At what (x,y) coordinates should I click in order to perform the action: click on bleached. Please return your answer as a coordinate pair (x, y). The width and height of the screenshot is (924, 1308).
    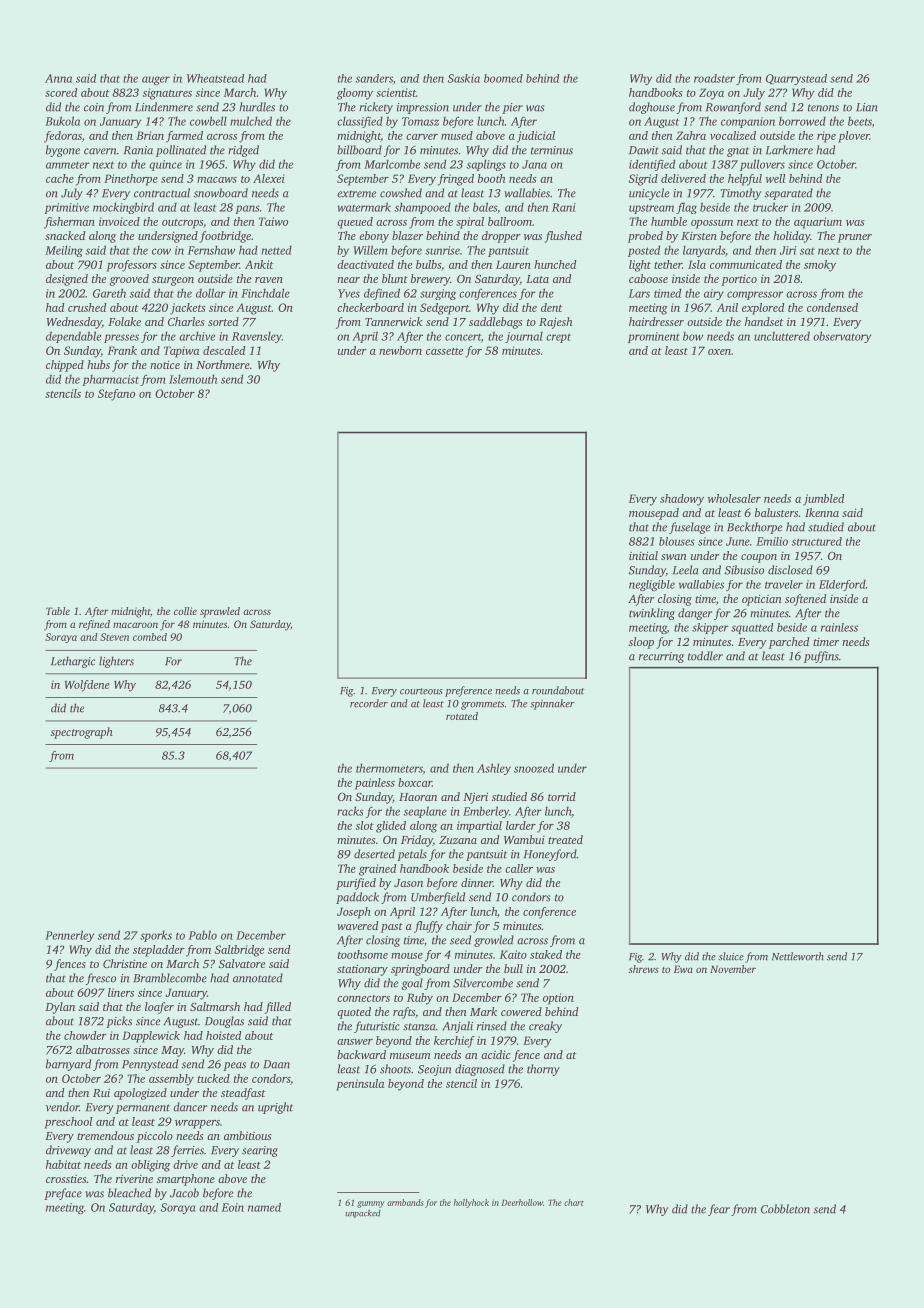
    Looking at the image, I should click on (129, 1193).
